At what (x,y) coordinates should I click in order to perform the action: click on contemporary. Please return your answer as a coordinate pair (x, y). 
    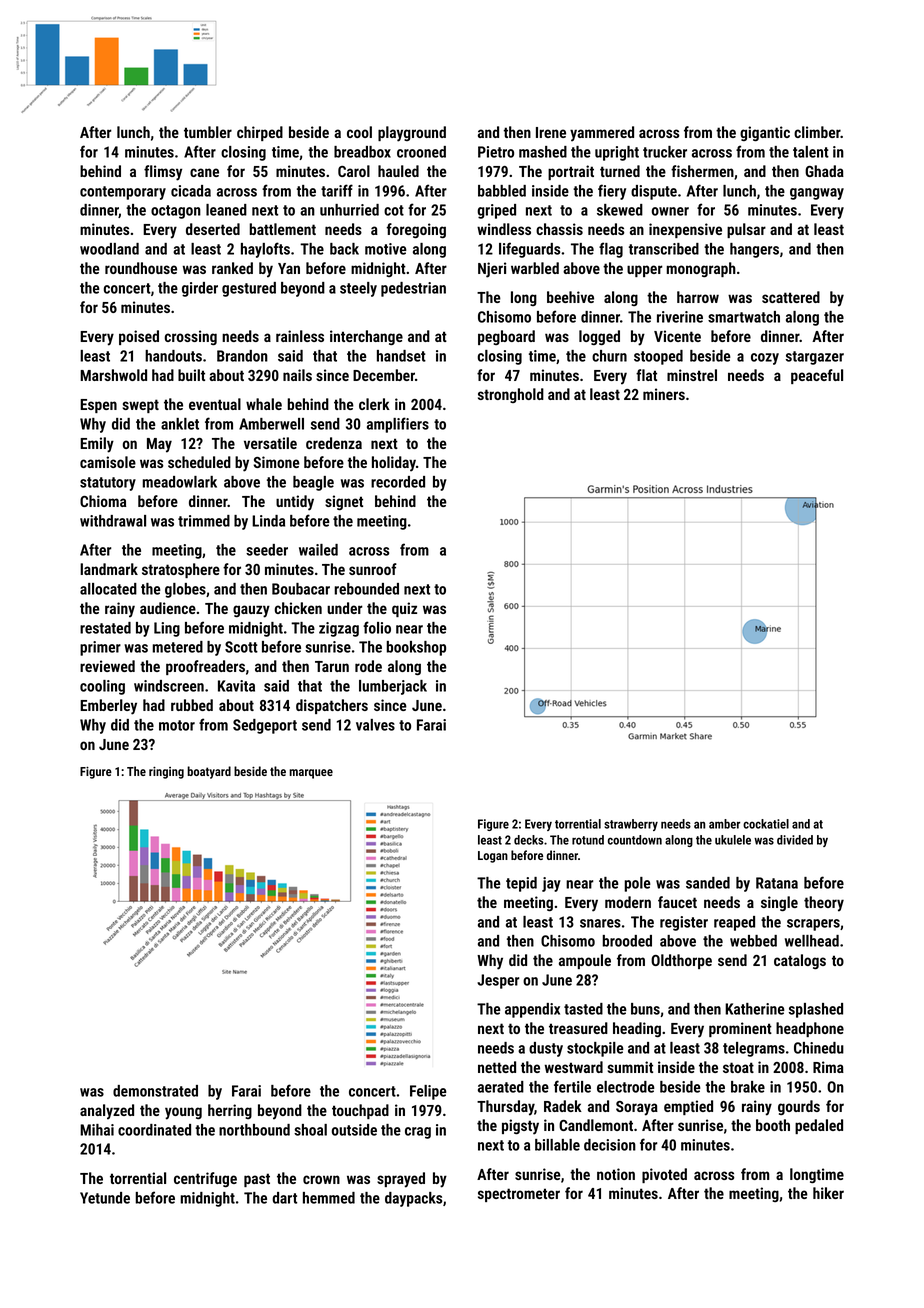
    Looking at the image, I should click on (123, 193).
